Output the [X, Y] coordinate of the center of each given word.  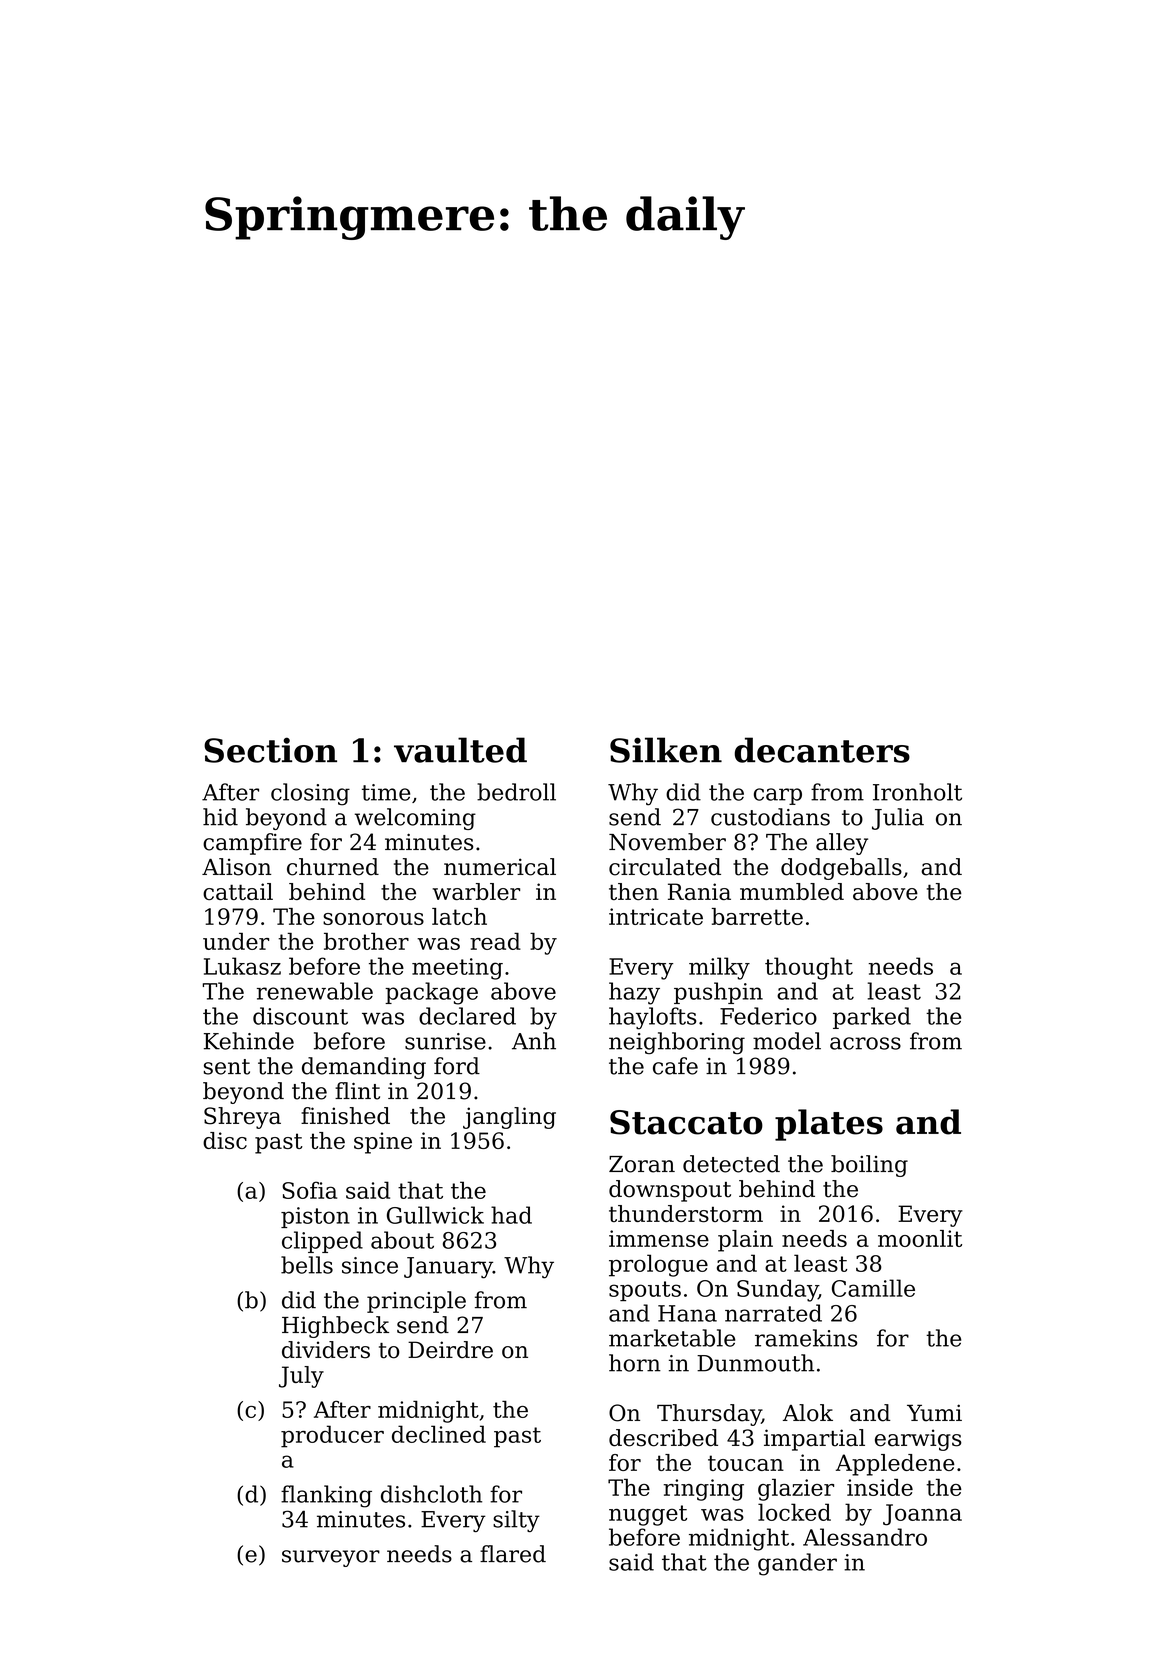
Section [270, 750]
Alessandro [865, 1537]
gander [797, 1564]
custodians [770, 817]
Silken [666, 750]
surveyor [331, 1558]
